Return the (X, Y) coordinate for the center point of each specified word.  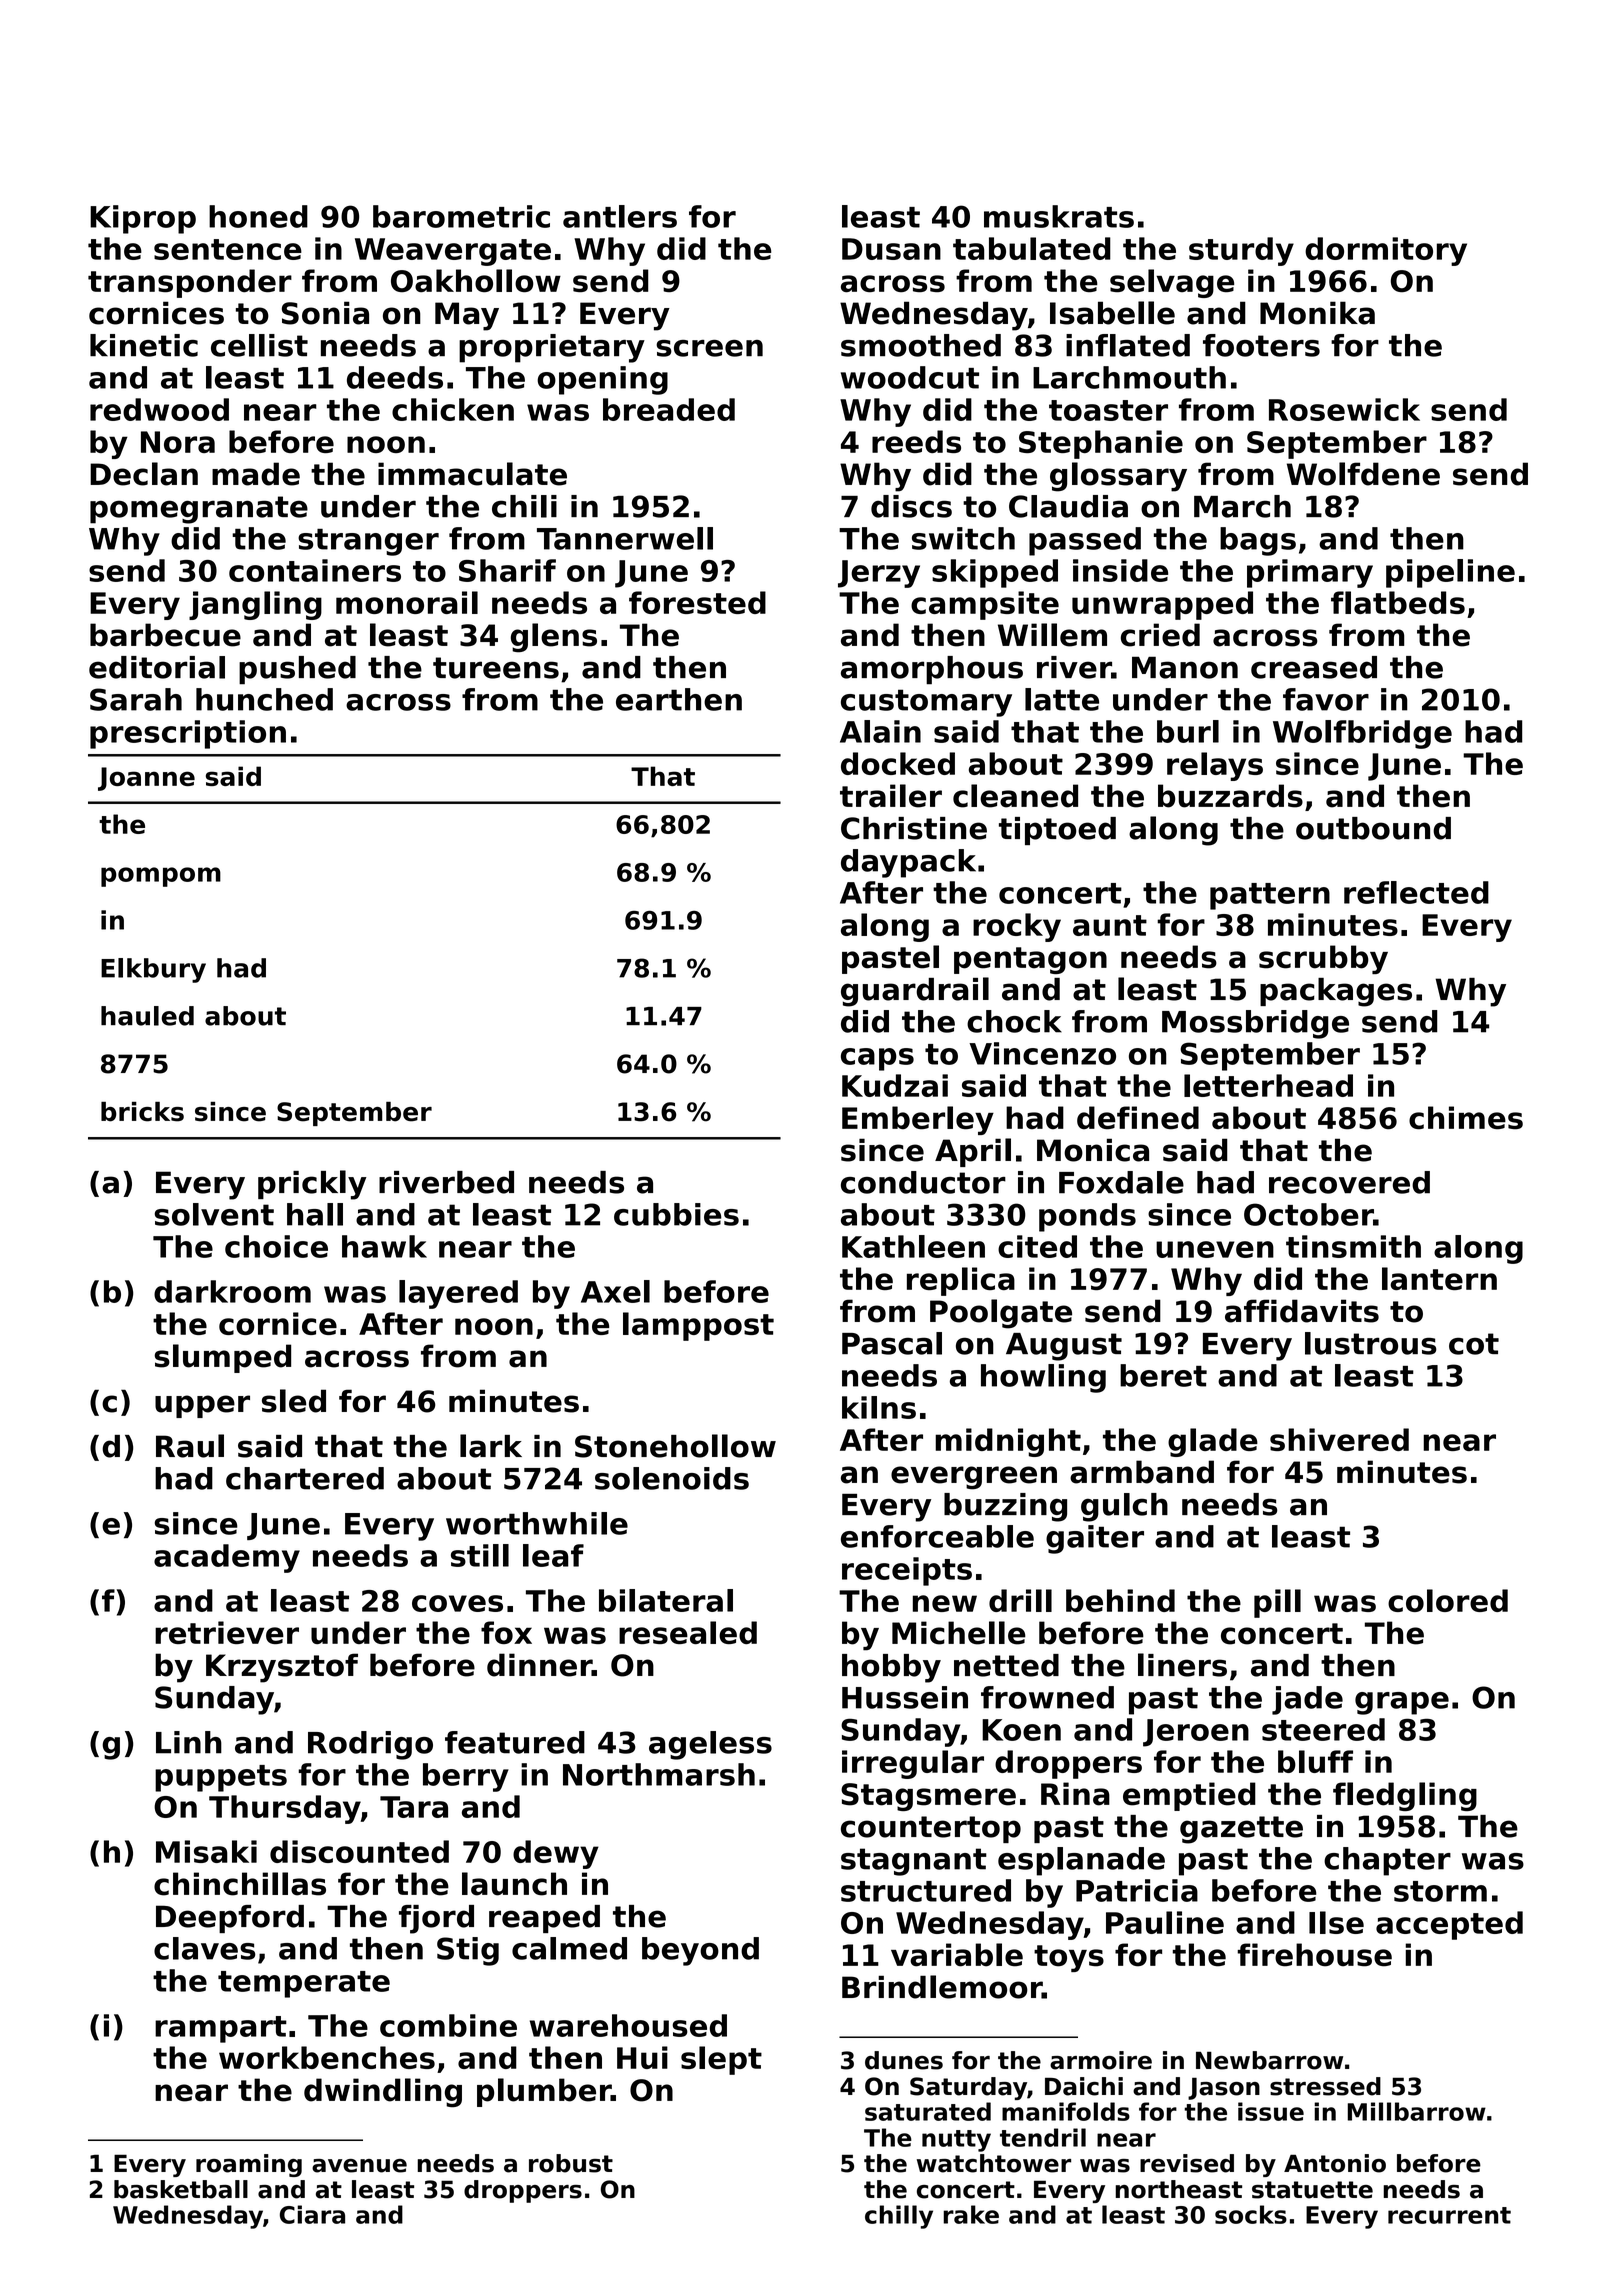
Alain (880, 731)
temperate (304, 1984)
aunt (1110, 925)
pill (1277, 1603)
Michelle (959, 1633)
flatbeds (1398, 602)
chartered (305, 1478)
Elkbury (153, 970)
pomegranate (199, 510)
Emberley (918, 1120)
